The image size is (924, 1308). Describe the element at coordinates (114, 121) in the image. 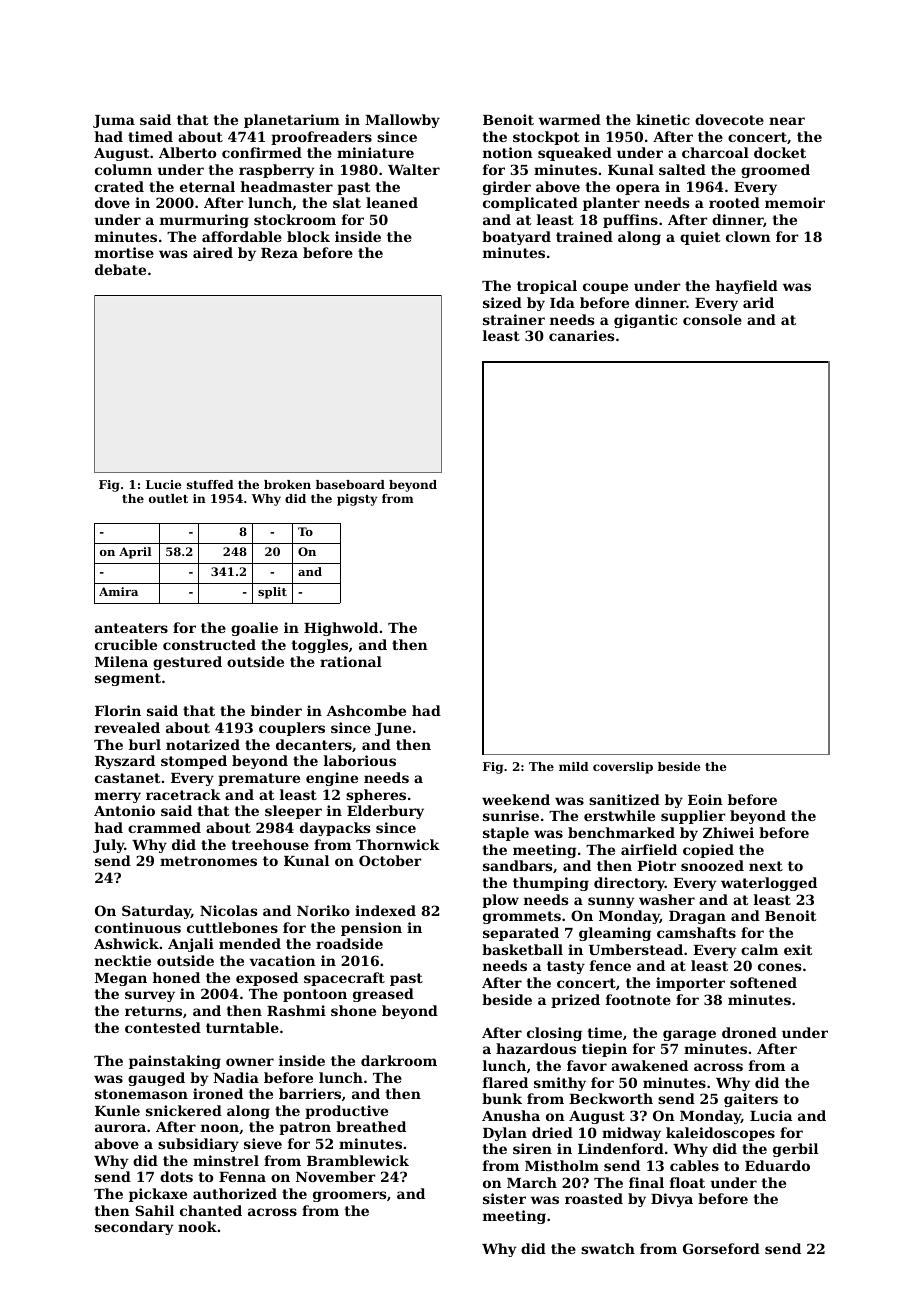

I see `Juma` at that location.
